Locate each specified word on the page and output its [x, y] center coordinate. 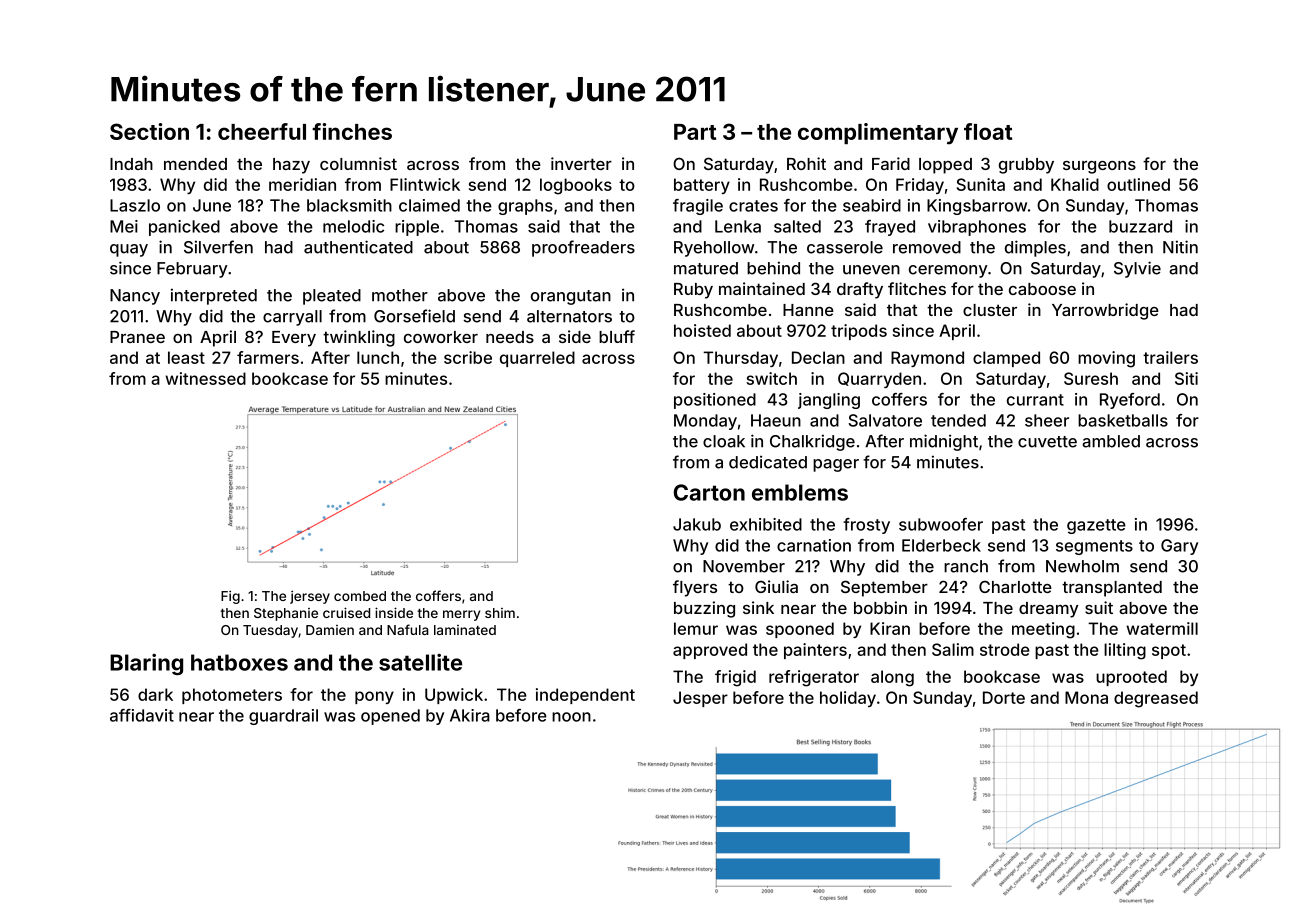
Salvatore [885, 420]
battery [702, 186]
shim [500, 613]
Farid [891, 163]
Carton [709, 492]
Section [149, 131]
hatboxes [239, 662]
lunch [378, 357]
